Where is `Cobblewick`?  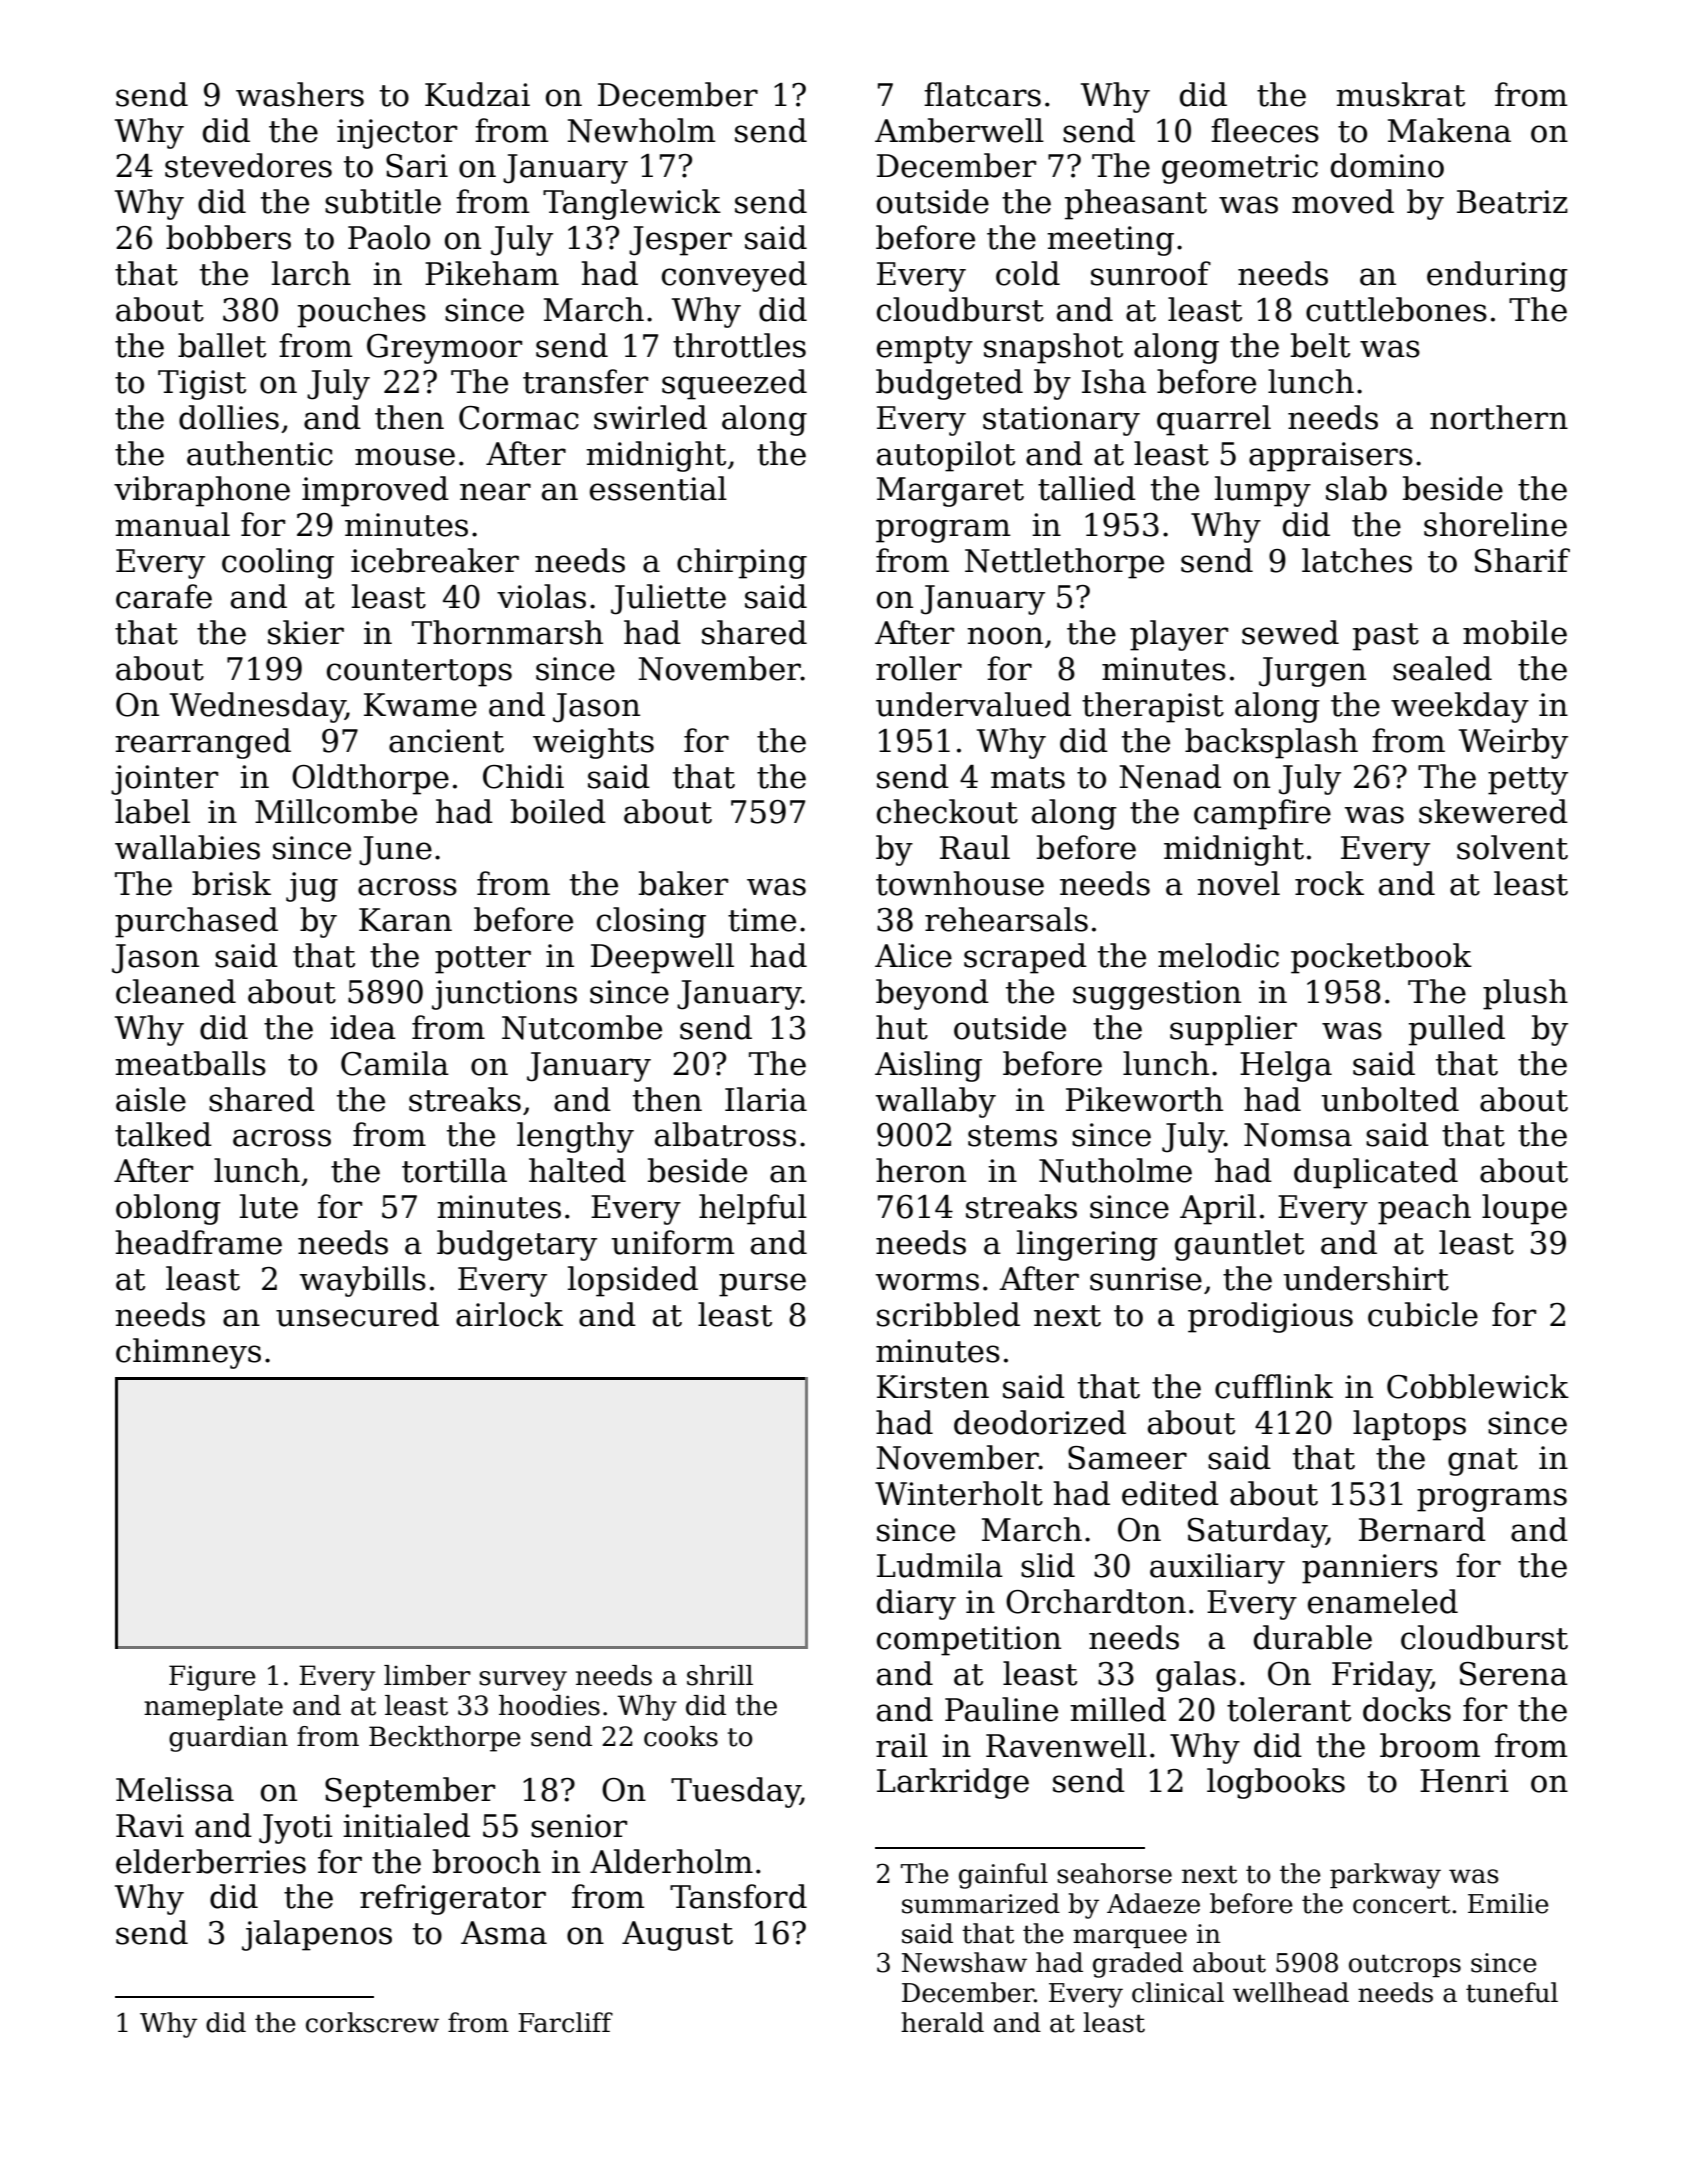
Cobblewick is located at coordinates (1478, 1386).
